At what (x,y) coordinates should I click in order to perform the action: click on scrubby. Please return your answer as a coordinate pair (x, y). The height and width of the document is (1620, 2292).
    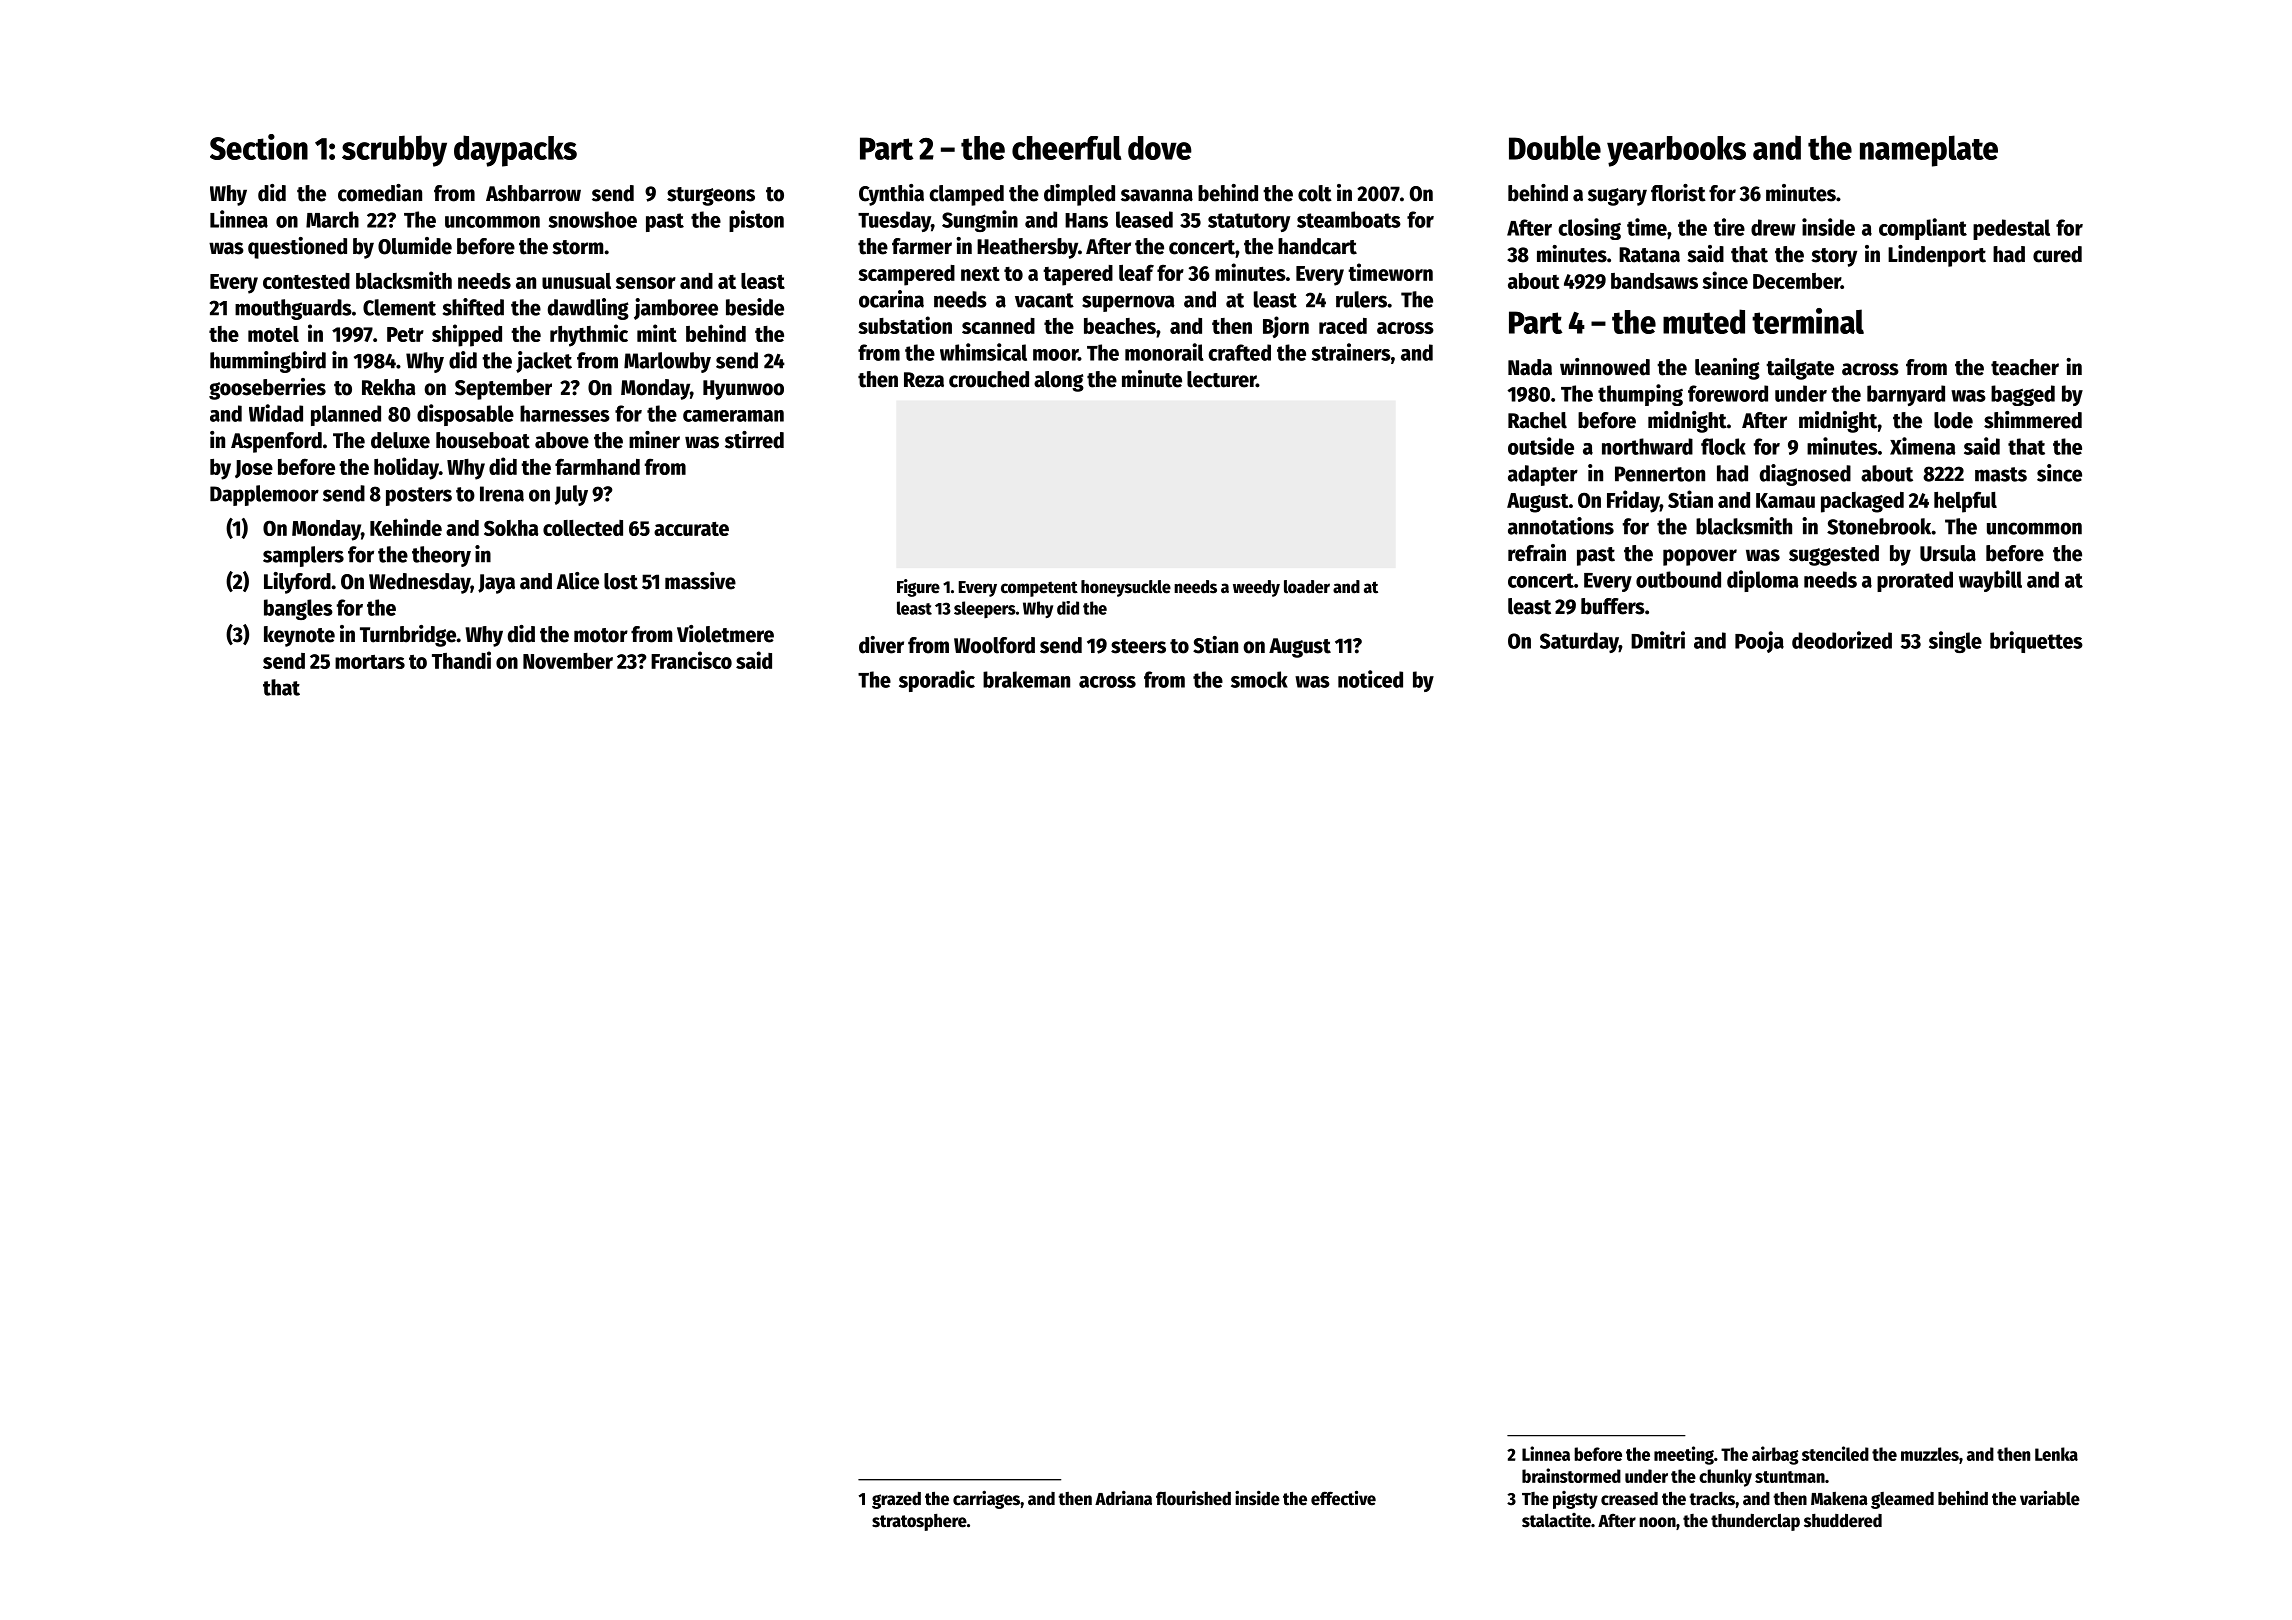
    Looking at the image, I should click on (394, 151).
